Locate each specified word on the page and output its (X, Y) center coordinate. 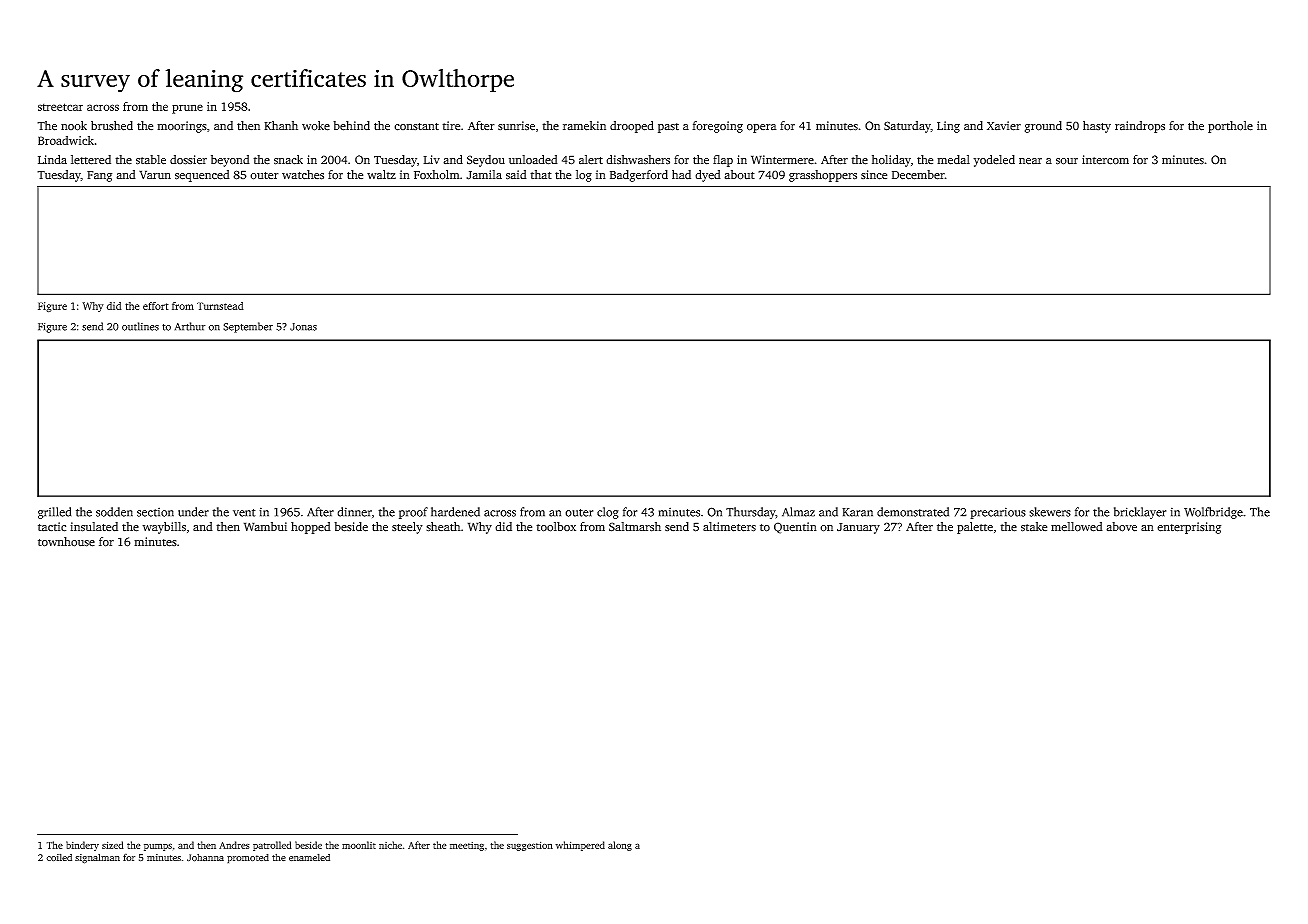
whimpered (580, 846)
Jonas (303, 327)
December (918, 175)
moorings (182, 127)
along (620, 846)
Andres (234, 845)
